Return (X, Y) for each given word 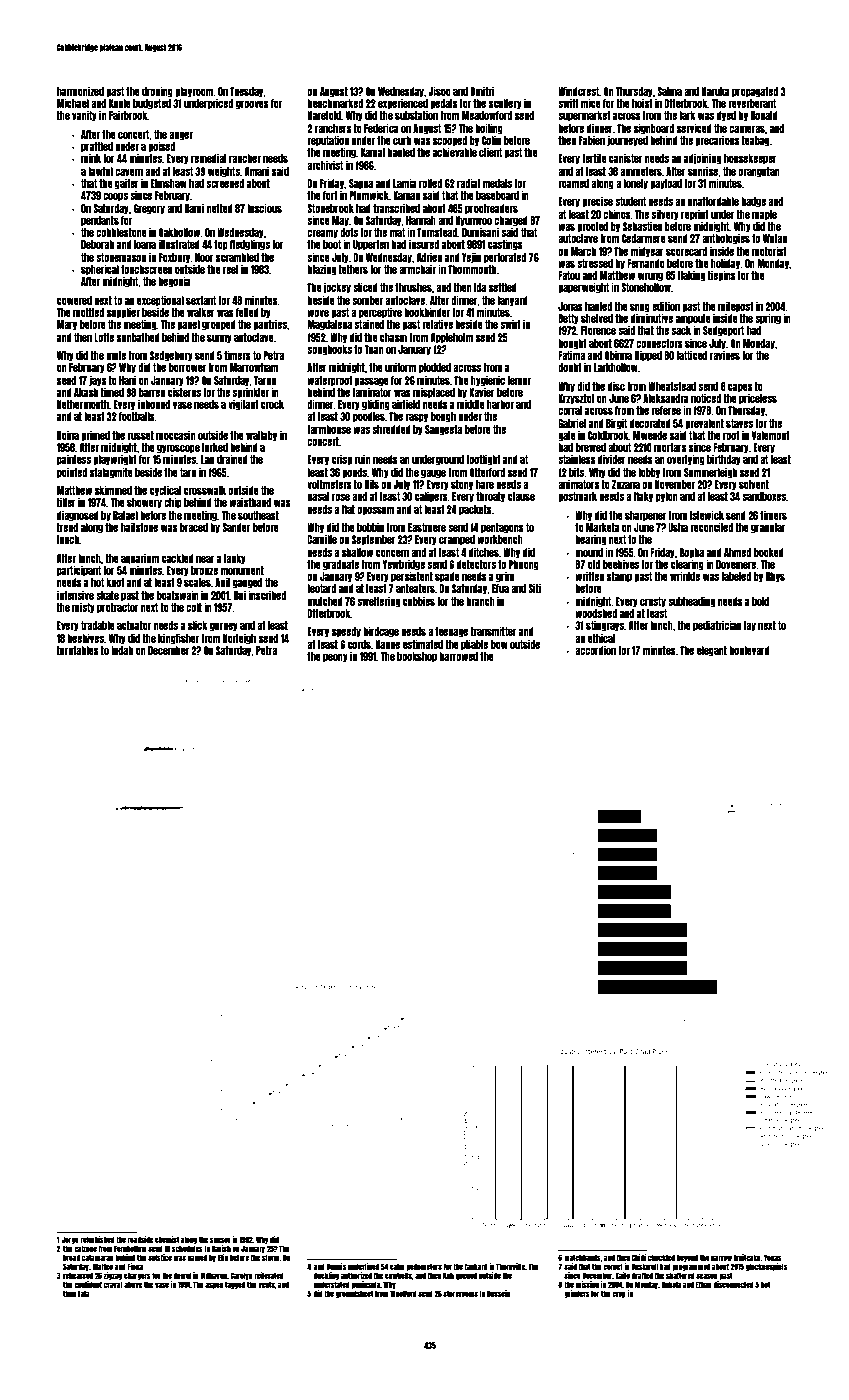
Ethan (704, 1284)
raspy (417, 418)
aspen (214, 1285)
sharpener (646, 516)
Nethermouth (83, 404)
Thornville (510, 1266)
